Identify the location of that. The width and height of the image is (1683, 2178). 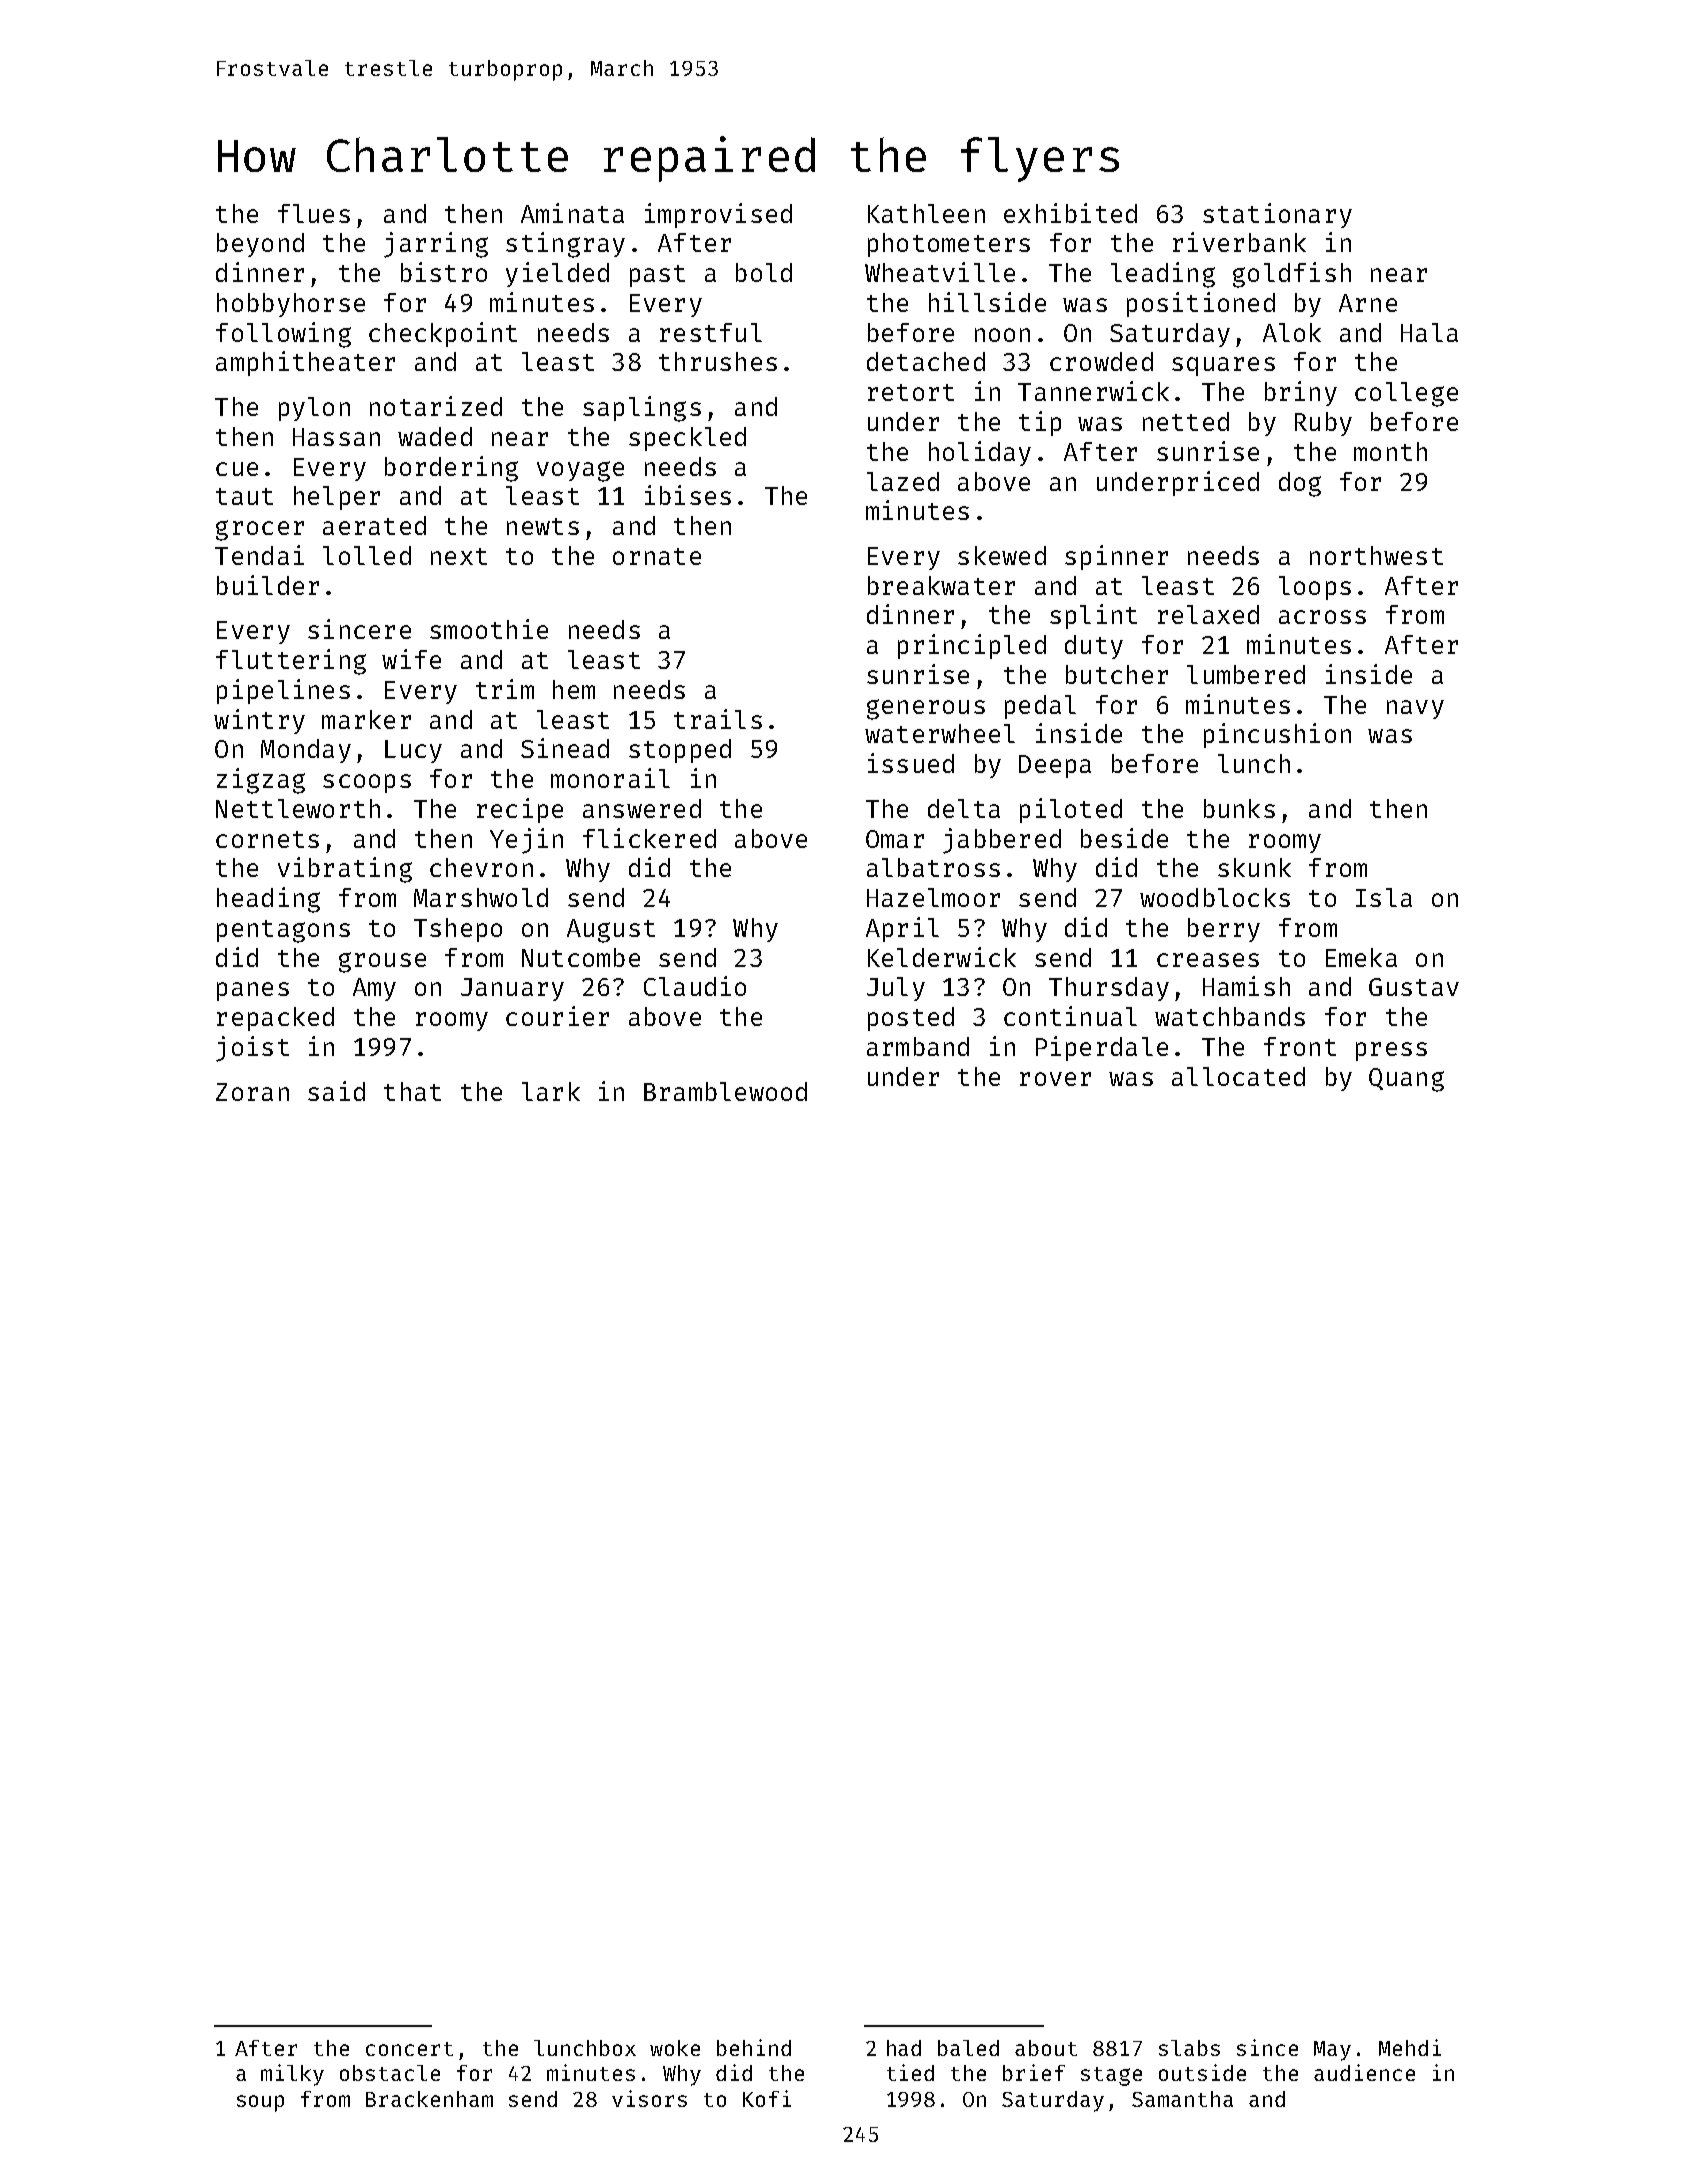
(412, 1091).
